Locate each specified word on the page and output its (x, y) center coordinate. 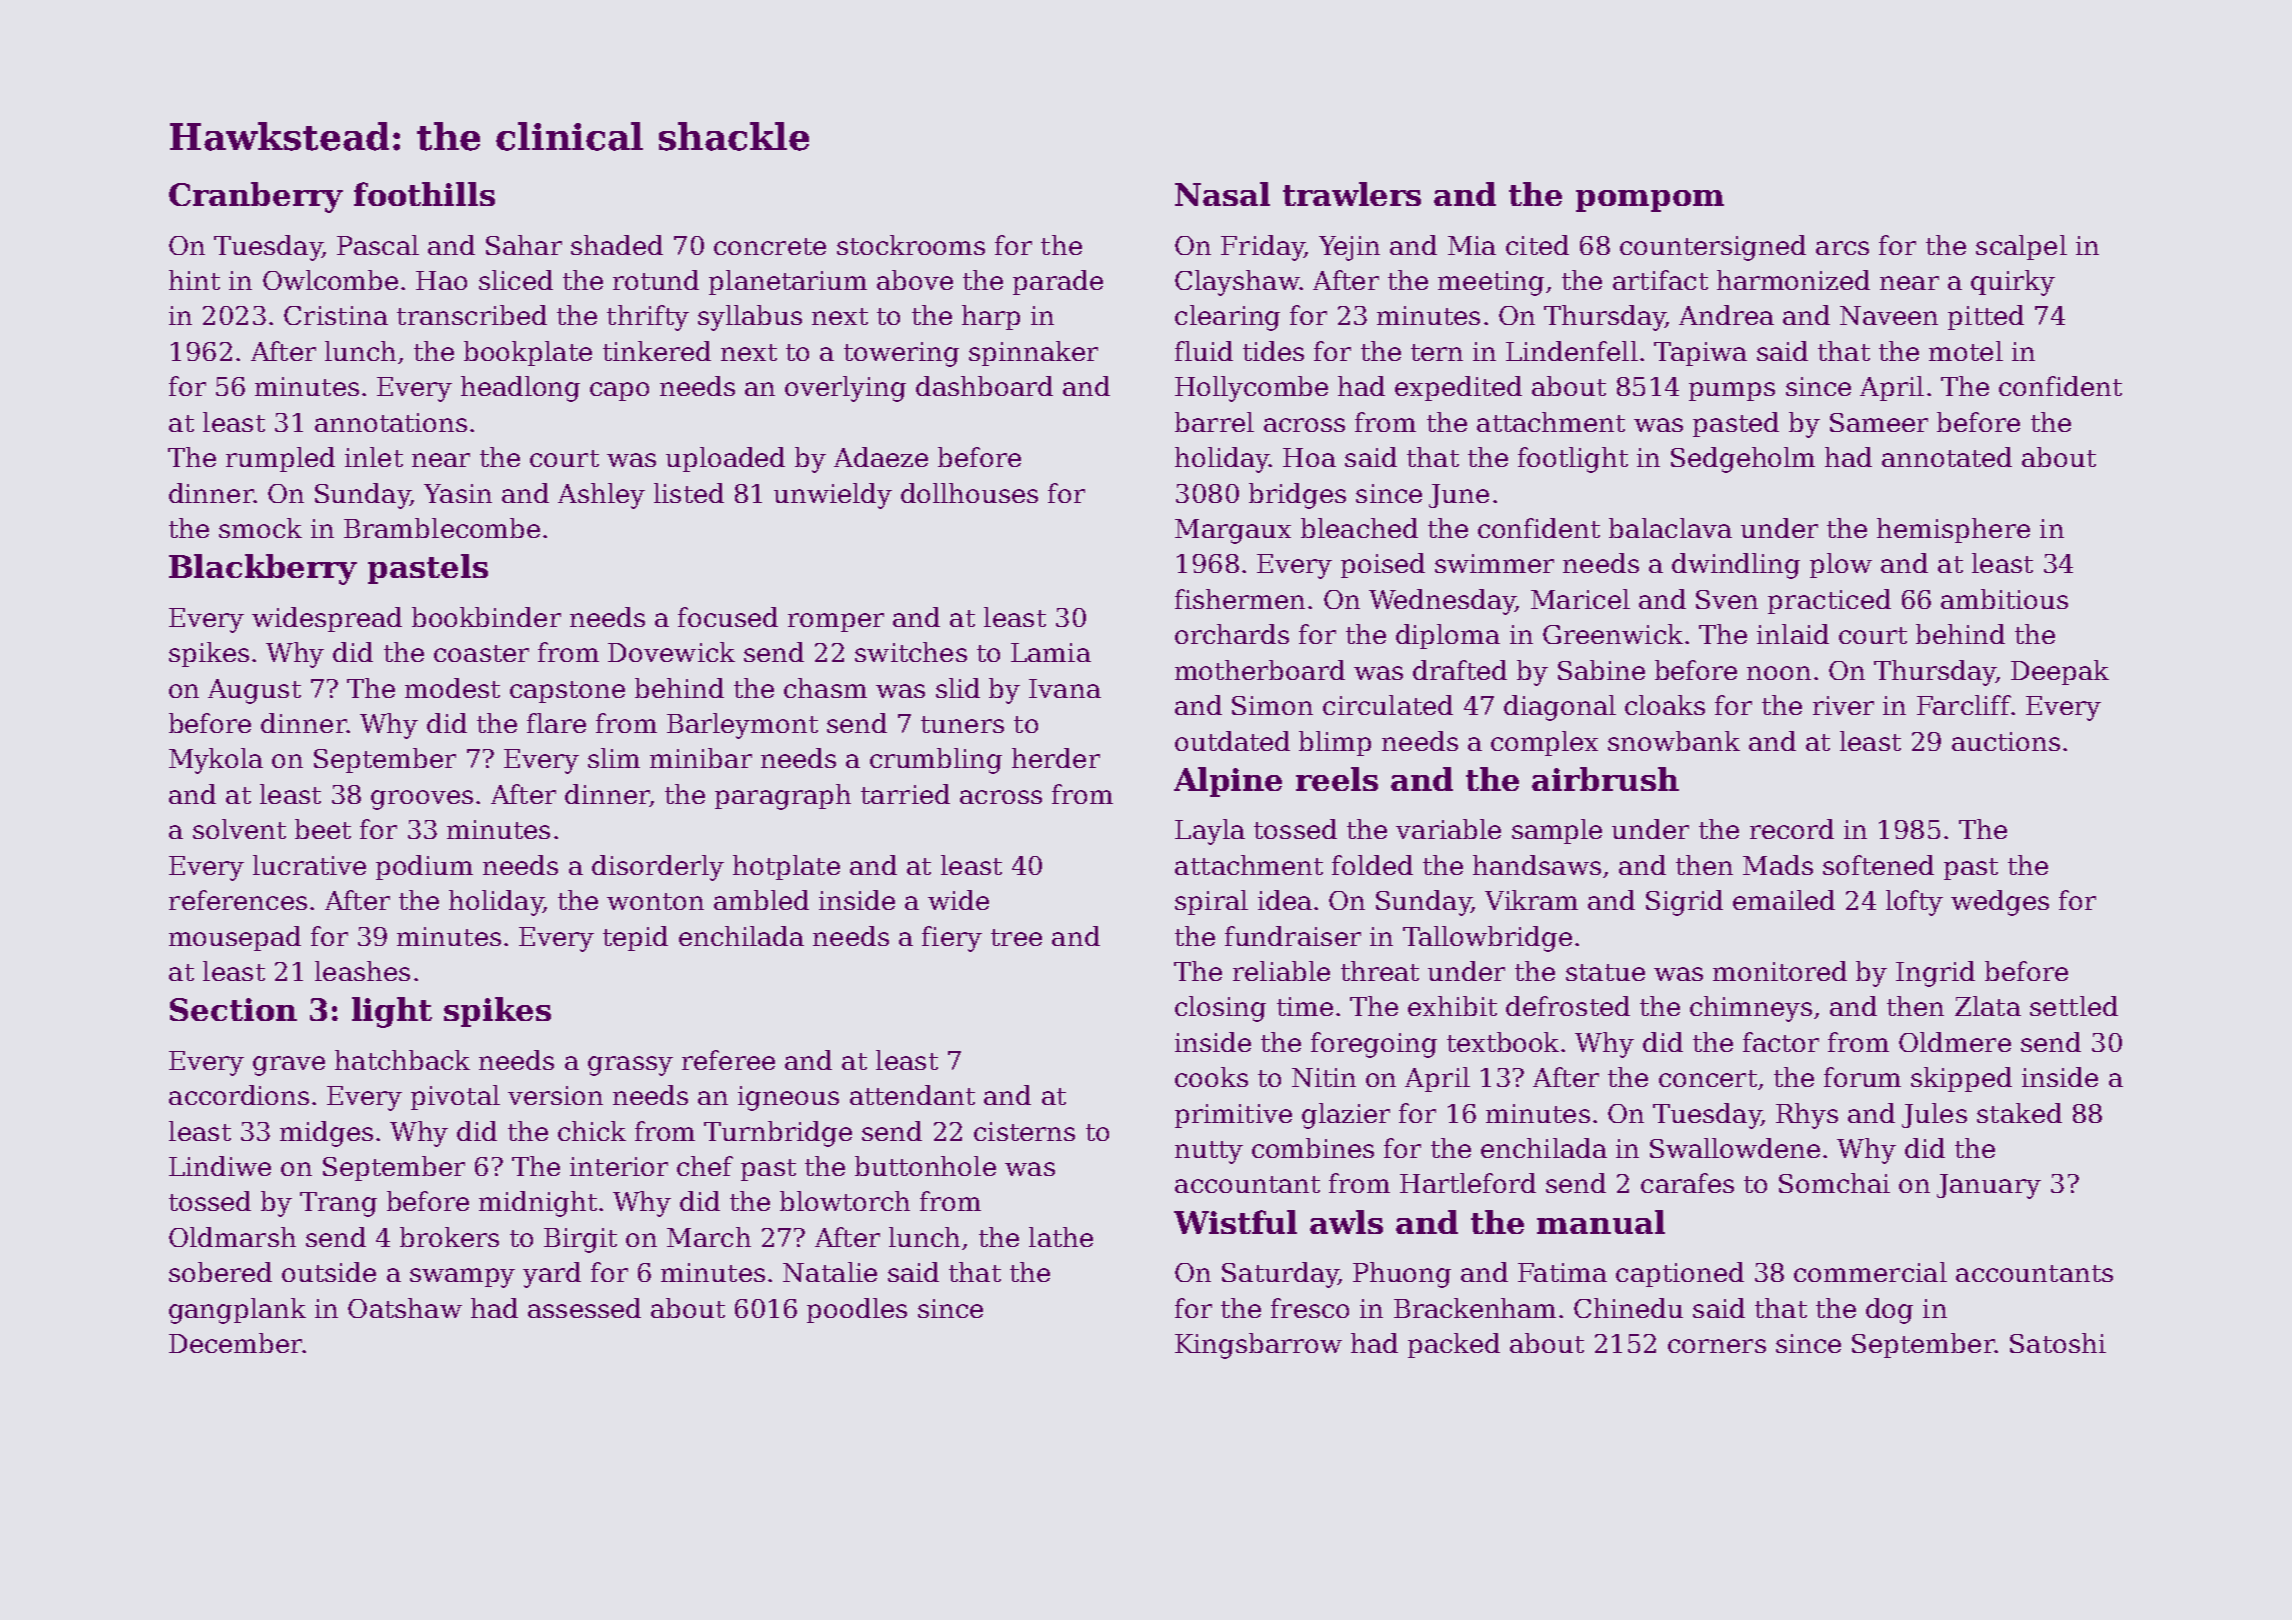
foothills (424, 194)
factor (1781, 1042)
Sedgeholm (1743, 460)
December (236, 1343)
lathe (1061, 1237)
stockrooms (911, 245)
